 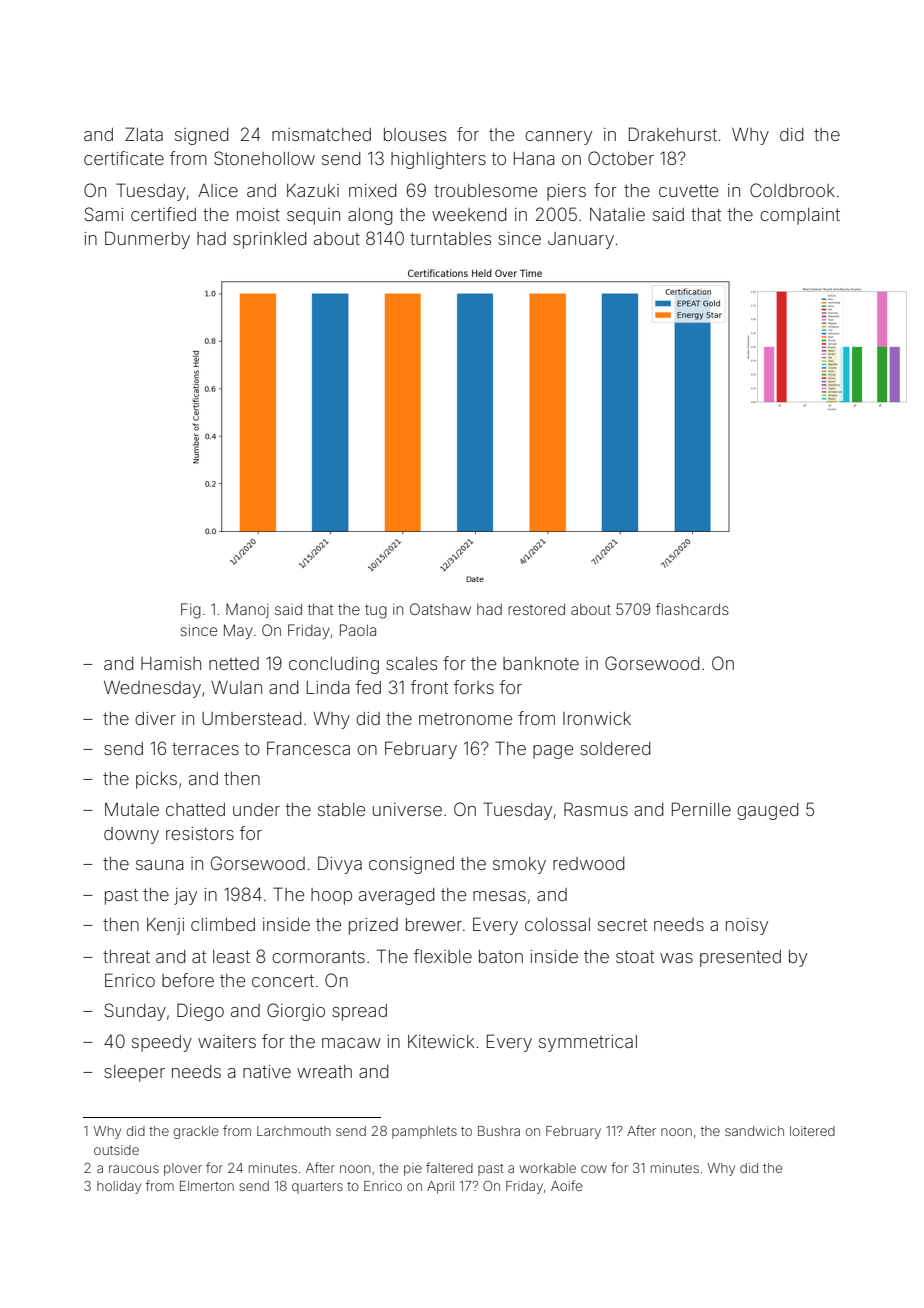 What do you see at coordinates (673, 134) in the screenshot?
I see `Drakehurst` at bounding box center [673, 134].
